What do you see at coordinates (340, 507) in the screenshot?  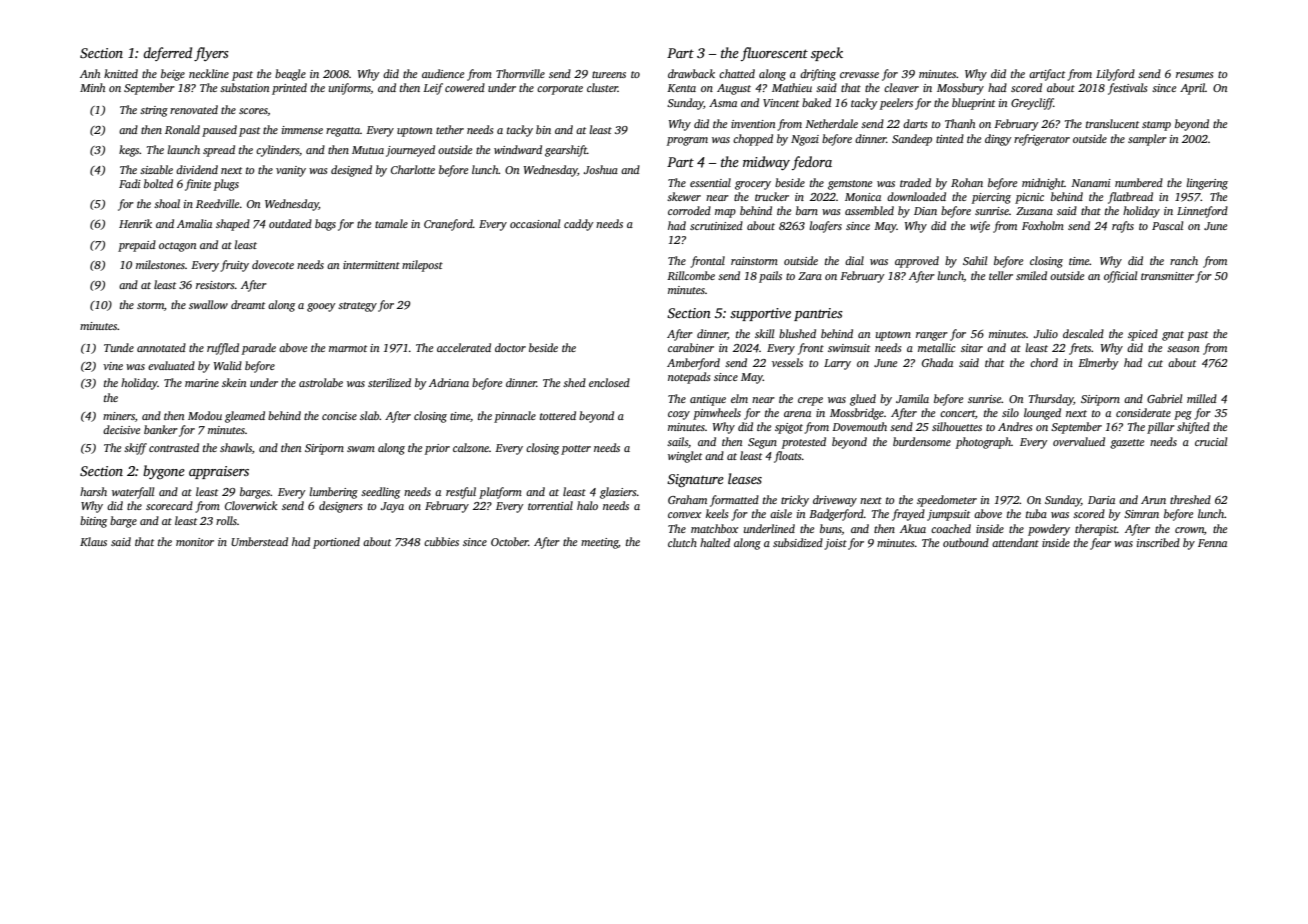 I see `designers` at bounding box center [340, 507].
